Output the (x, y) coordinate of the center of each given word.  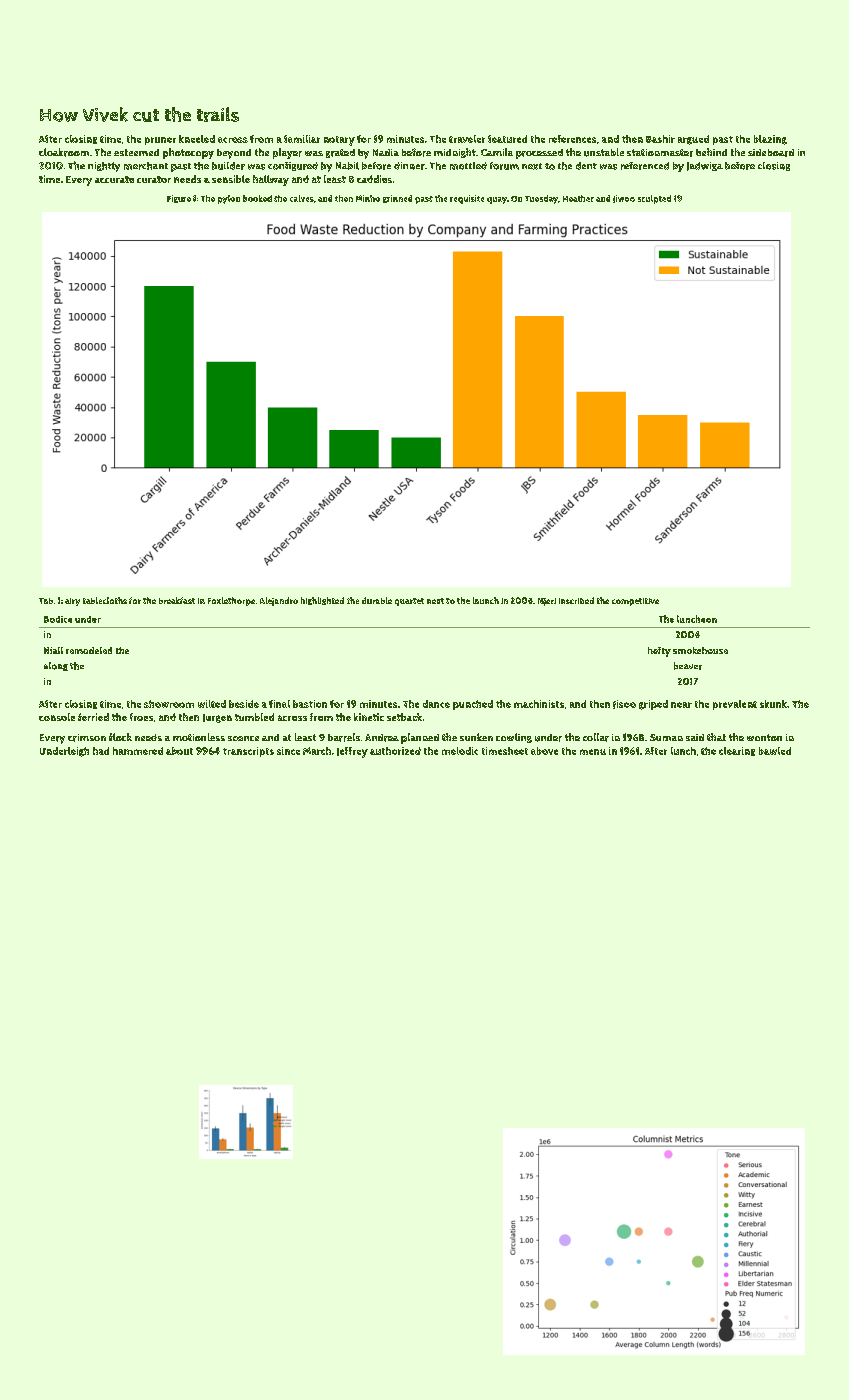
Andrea (382, 738)
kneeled (197, 139)
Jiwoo (624, 199)
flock (120, 737)
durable (377, 600)
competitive (635, 602)
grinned (397, 199)
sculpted (654, 199)
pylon (229, 199)
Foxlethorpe (231, 601)
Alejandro (279, 601)
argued (693, 140)
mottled (468, 166)
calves (302, 198)
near (681, 705)
